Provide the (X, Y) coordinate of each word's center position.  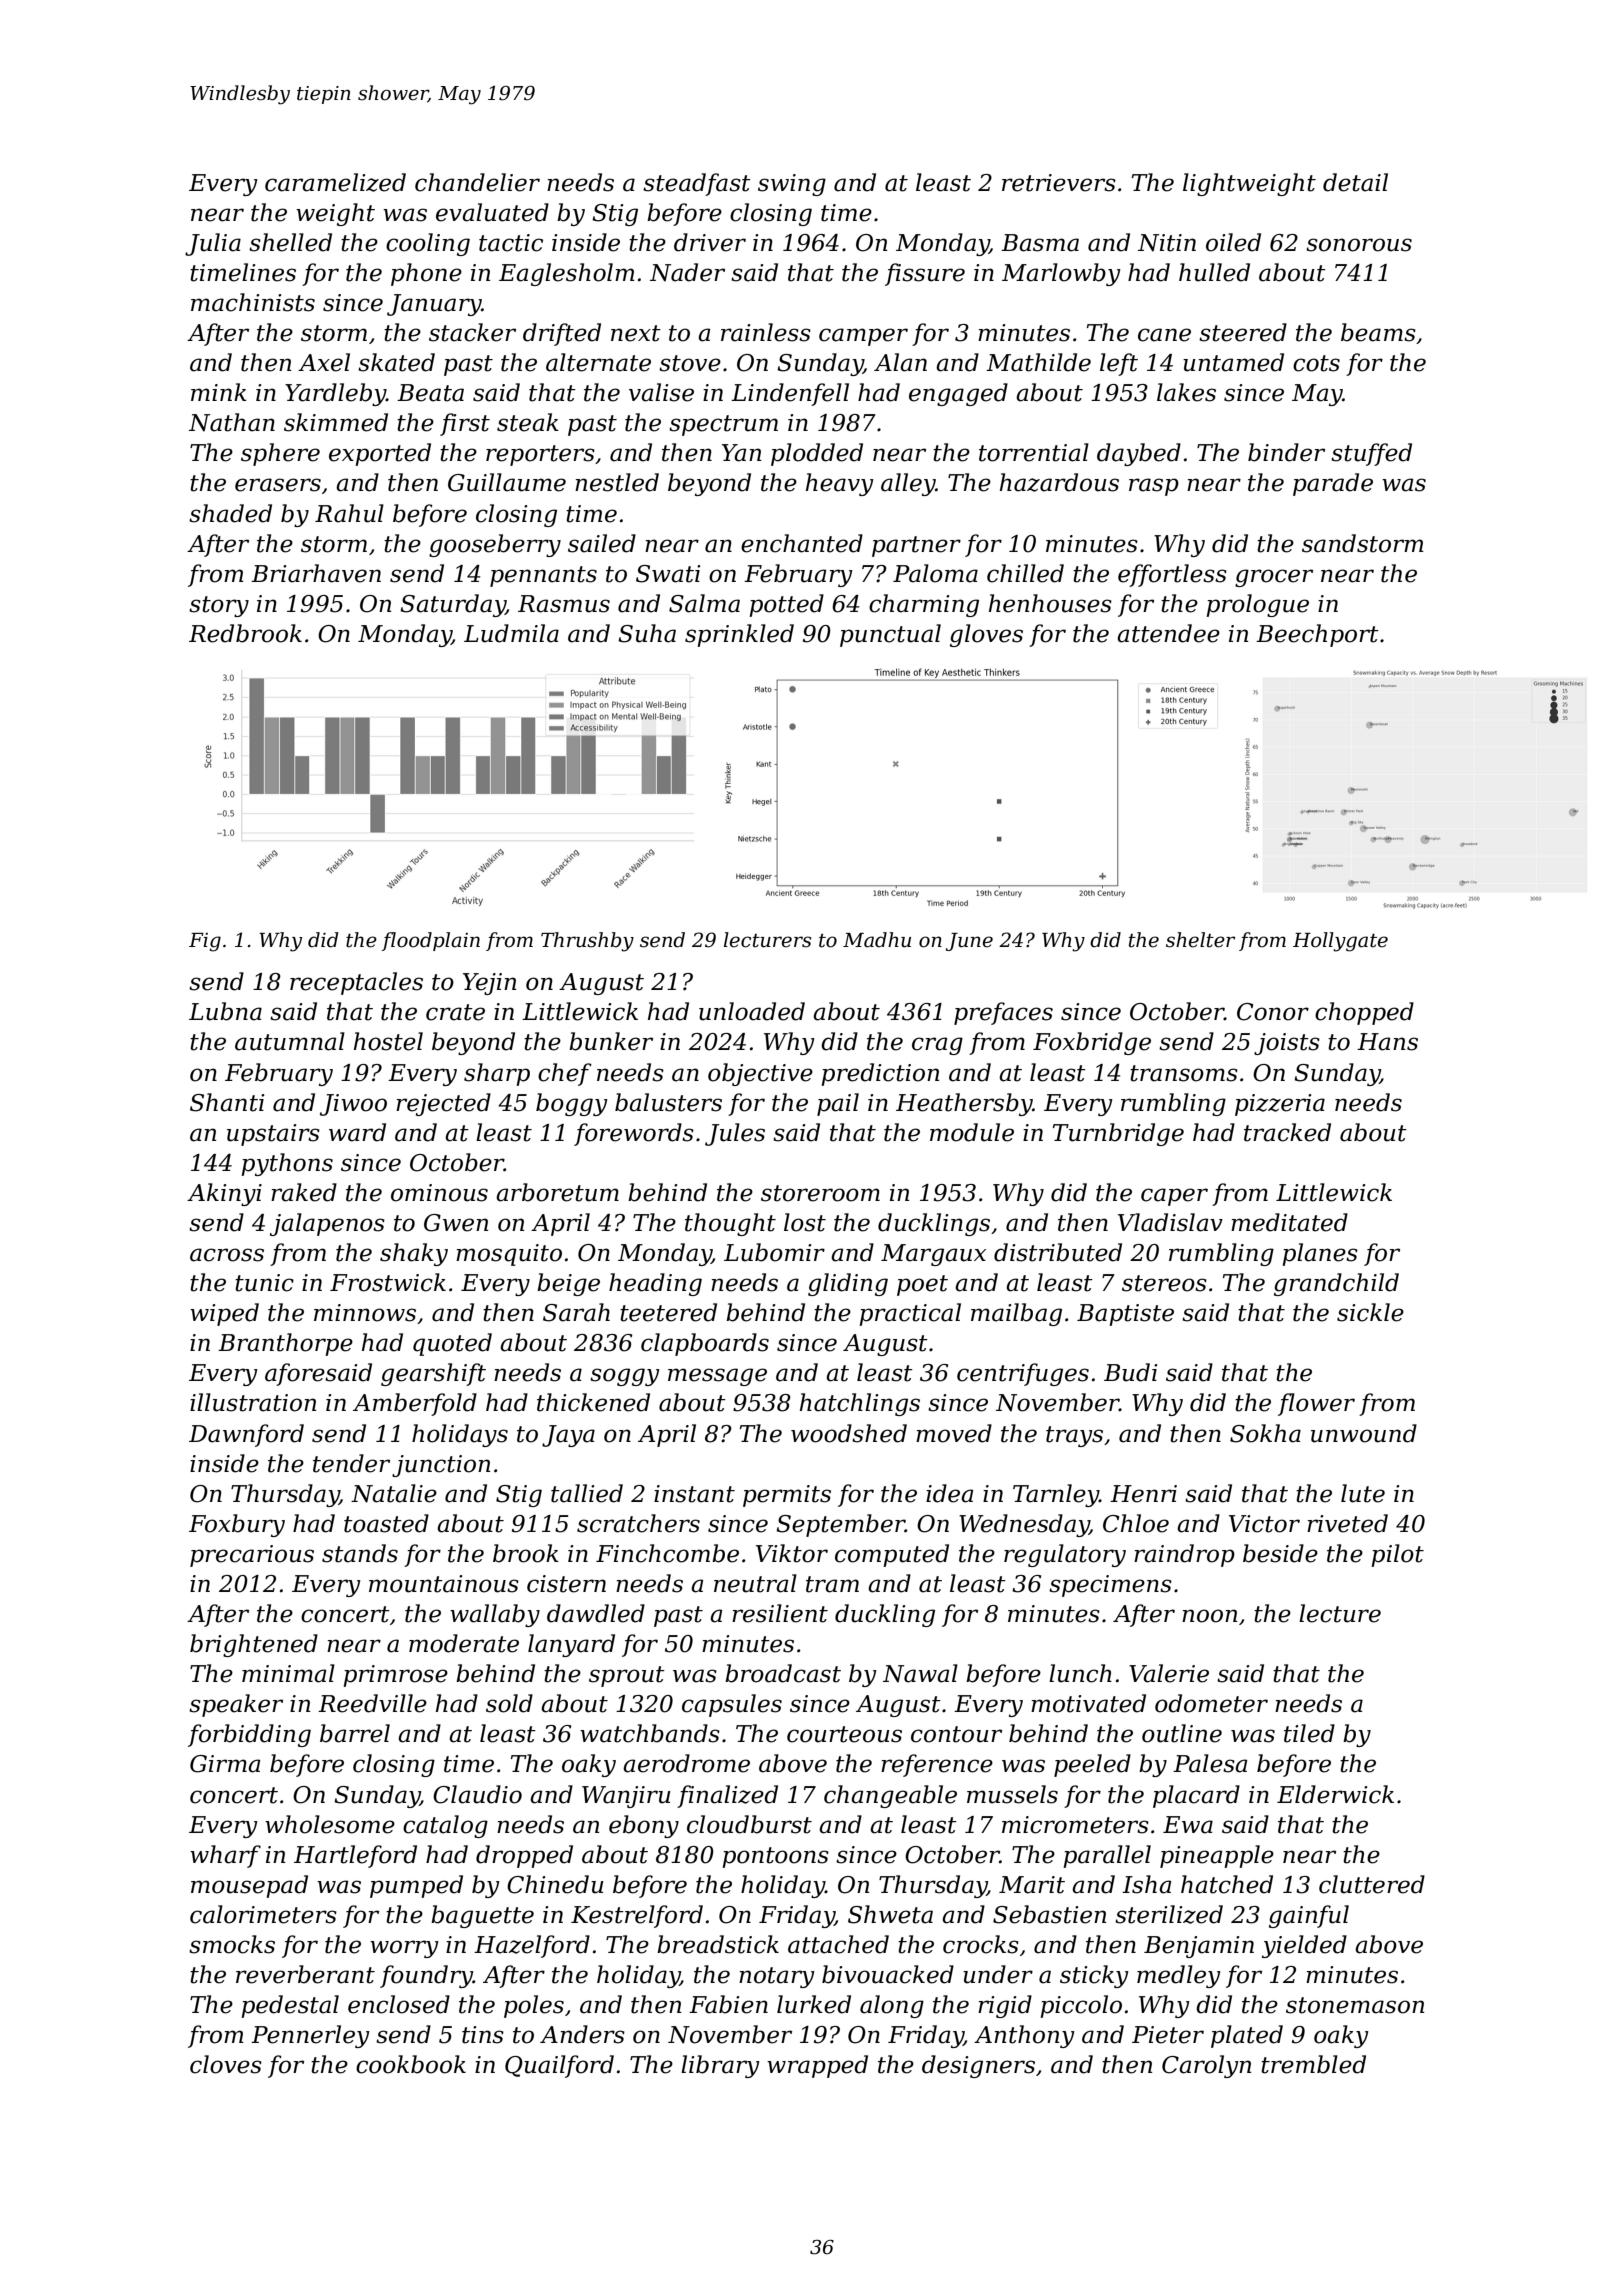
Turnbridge (1118, 1134)
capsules (732, 1705)
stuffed (1371, 454)
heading (655, 1284)
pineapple (1217, 1856)
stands (360, 1553)
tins (483, 2035)
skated (396, 362)
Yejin (489, 984)
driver (710, 242)
